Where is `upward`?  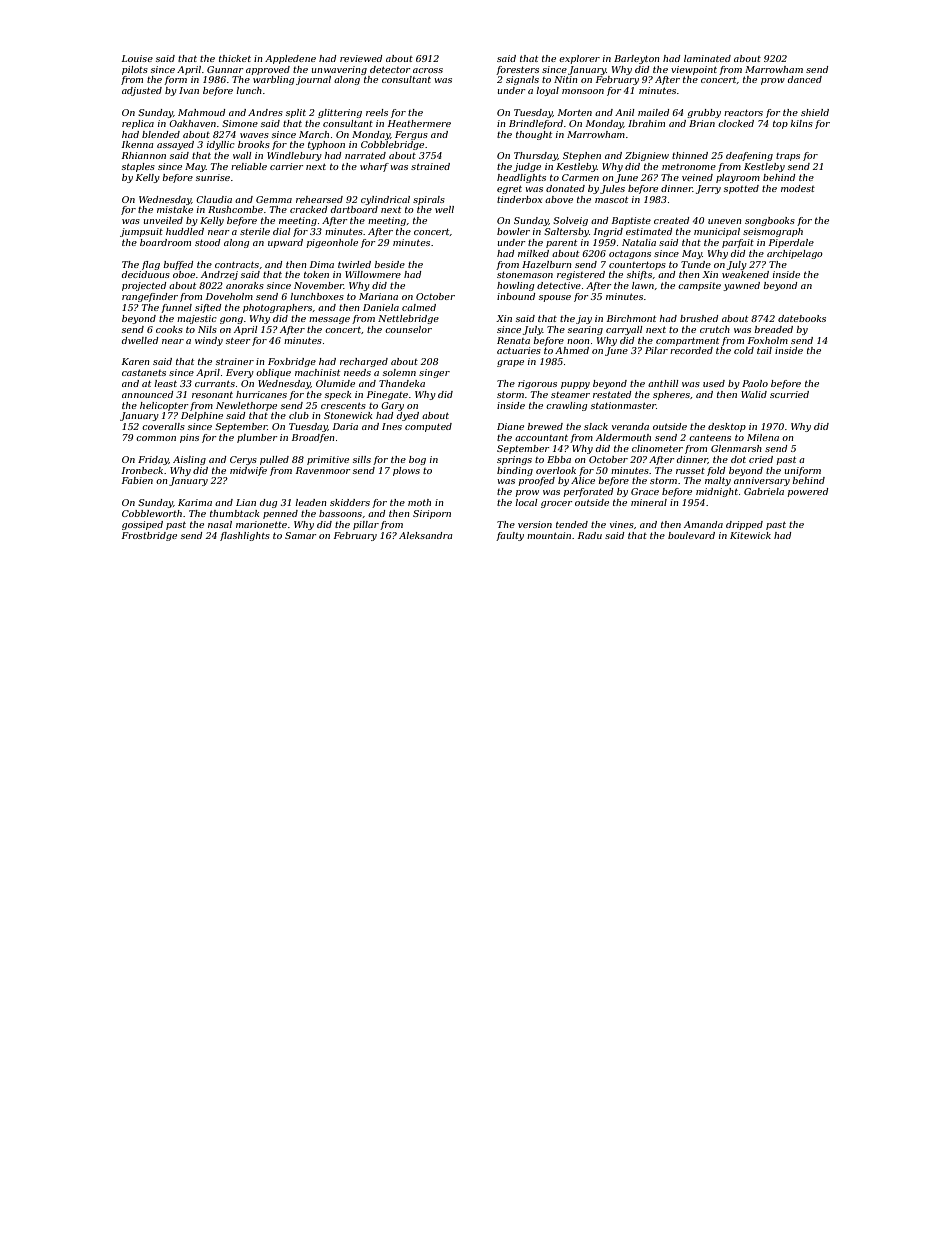
upward is located at coordinates (285, 243).
